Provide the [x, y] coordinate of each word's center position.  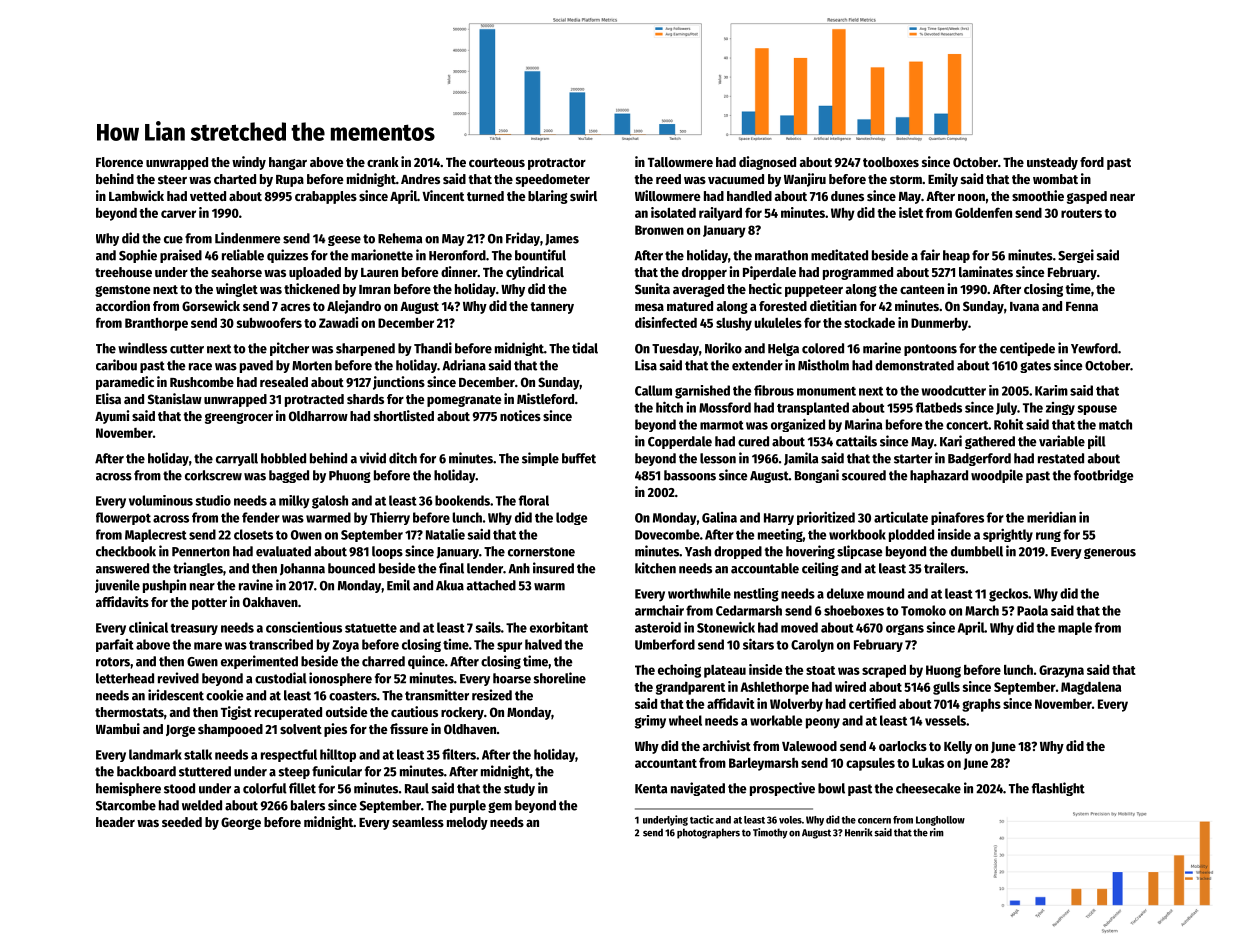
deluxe [845, 593]
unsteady [1052, 163]
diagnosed [767, 163]
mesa [649, 307]
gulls [946, 688]
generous [1110, 553]
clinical [148, 627]
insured [553, 568]
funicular [337, 771]
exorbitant [559, 627]
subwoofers [269, 322]
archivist [727, 745]
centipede [1027, 349]
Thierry [390, 518]
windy [249, 163]
